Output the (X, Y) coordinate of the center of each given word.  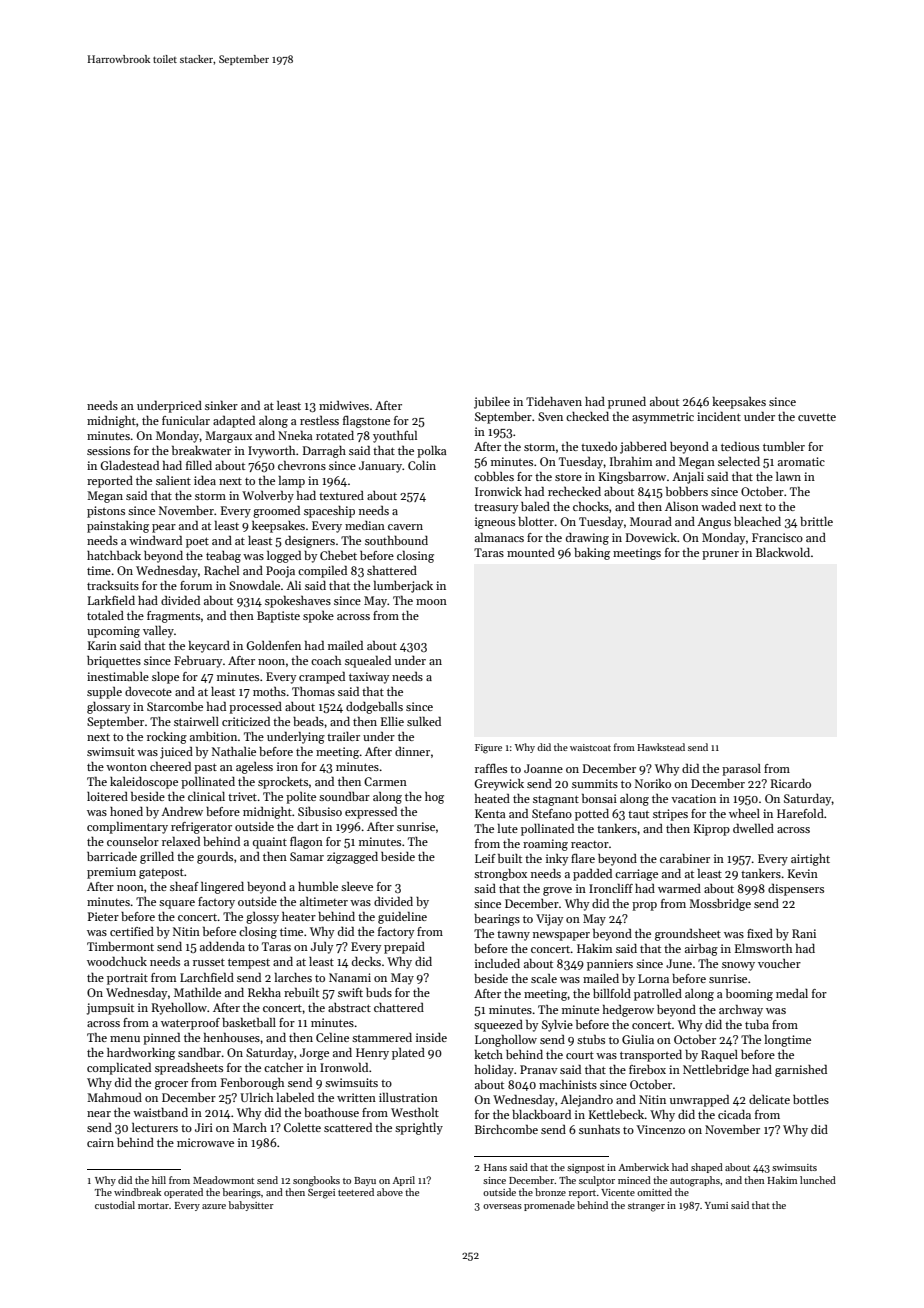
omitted (654, 1192)
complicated (119, 1069)
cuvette (817, 417)
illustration (408, 1097)
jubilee (492, 403)
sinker (221, 405)
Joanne (543, 768)
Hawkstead (661, 747)
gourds (215, 858)
